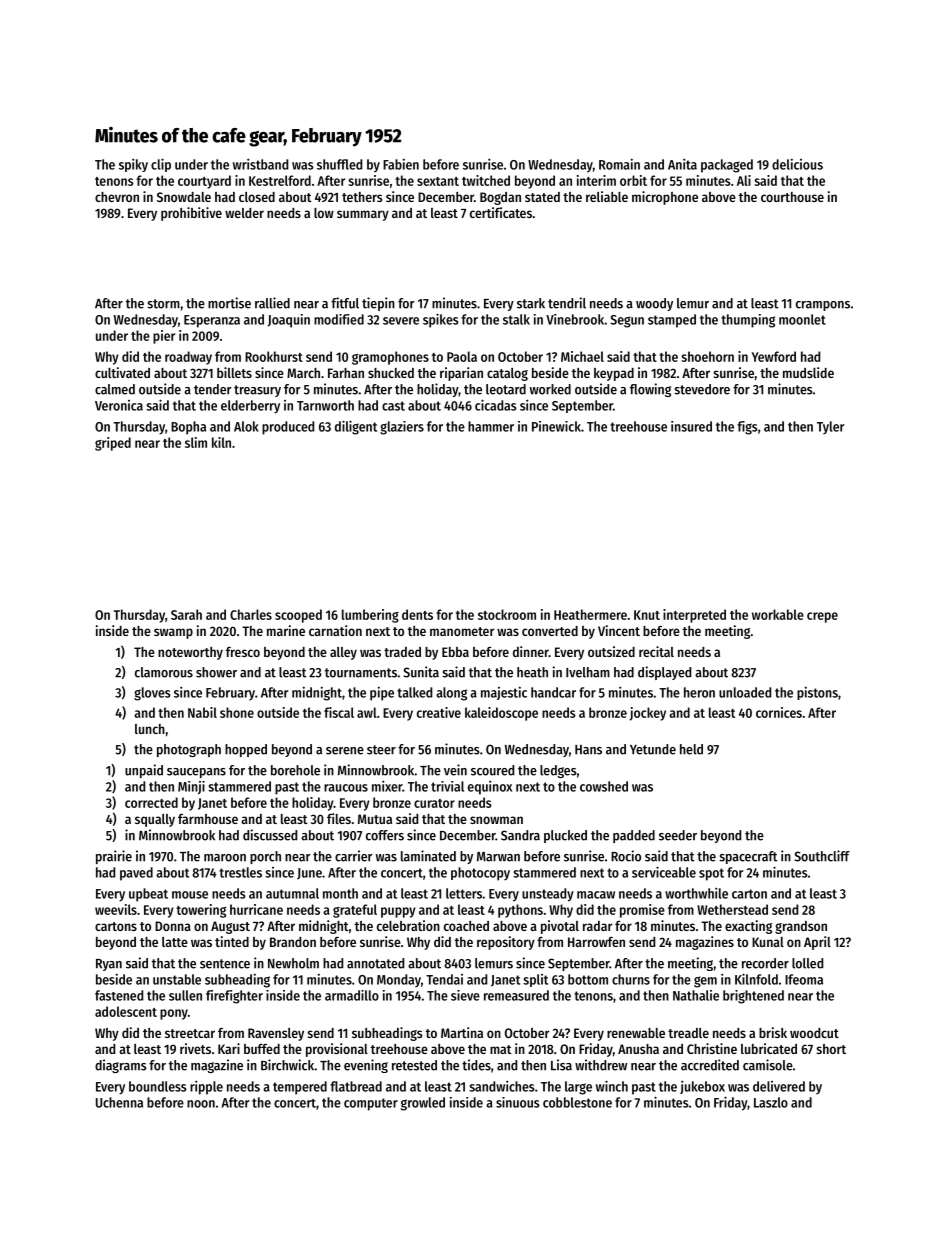 The image size is (952, 1233). What do you see at coordinates (831, 427) in the image?
I see `Tyler` at bounding box center [831, 427].
